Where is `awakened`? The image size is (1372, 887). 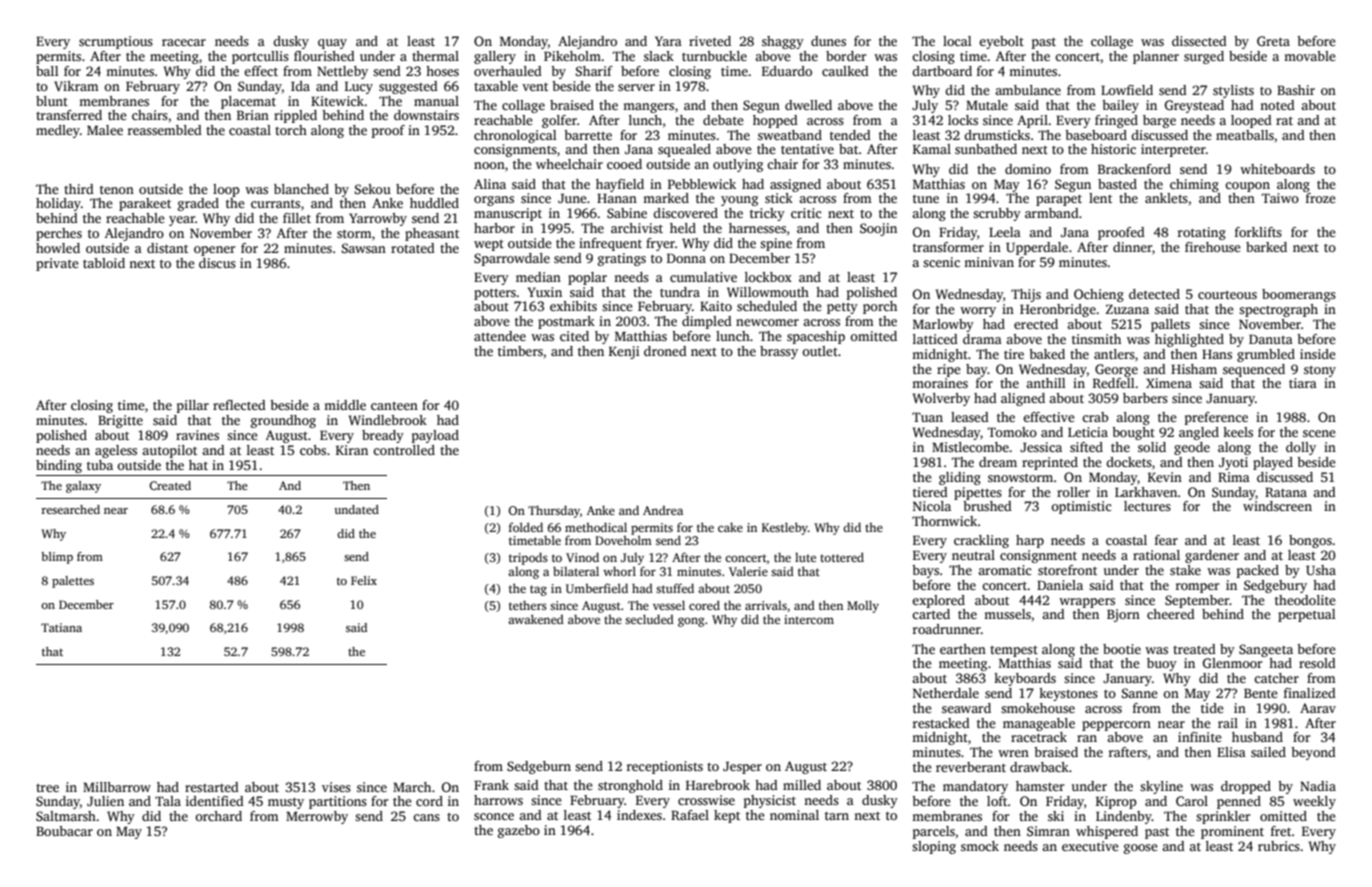
awakened is located at coordinates (536, 619).
